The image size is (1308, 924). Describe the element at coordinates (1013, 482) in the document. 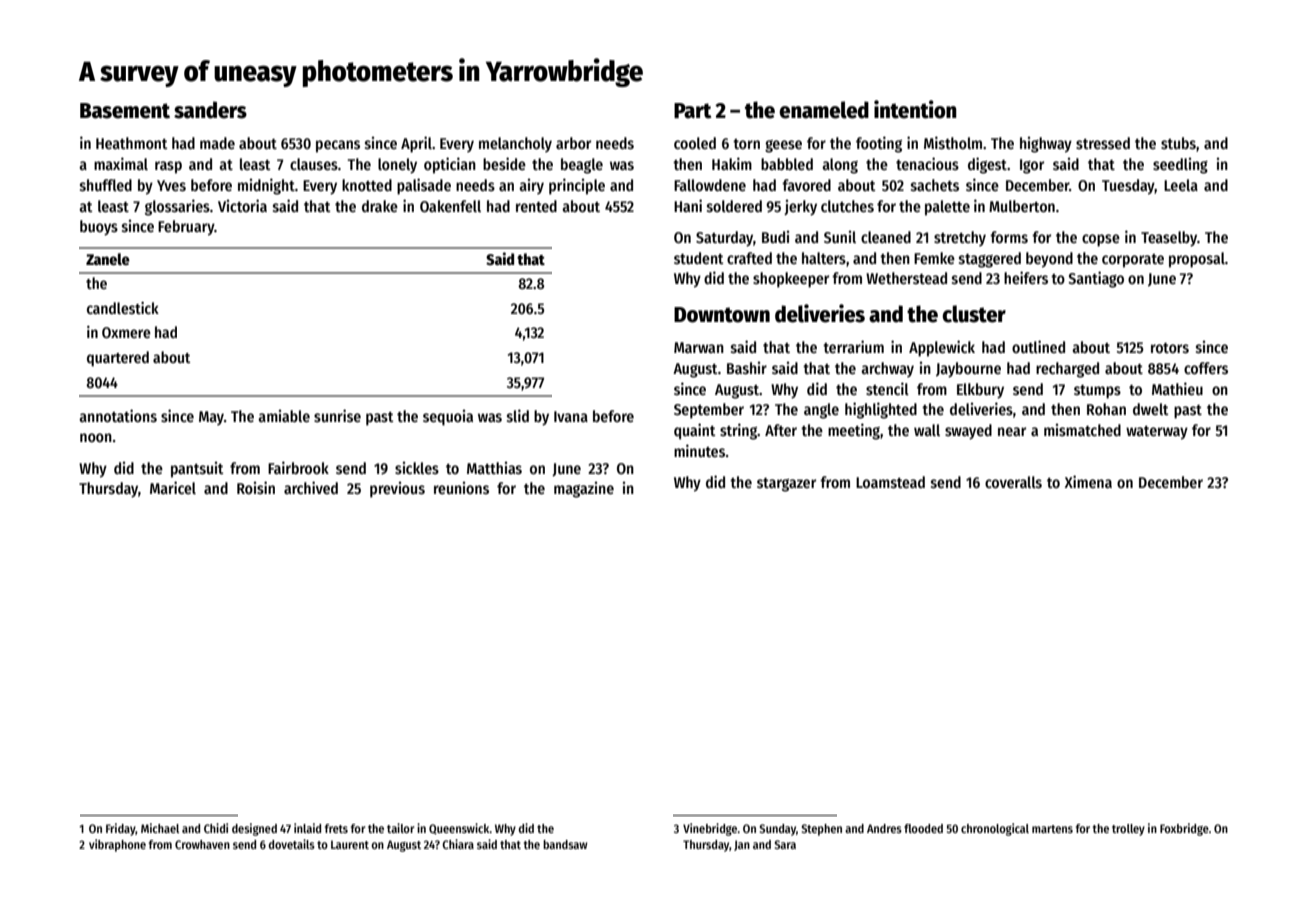

I see `coveralls` at that location.
